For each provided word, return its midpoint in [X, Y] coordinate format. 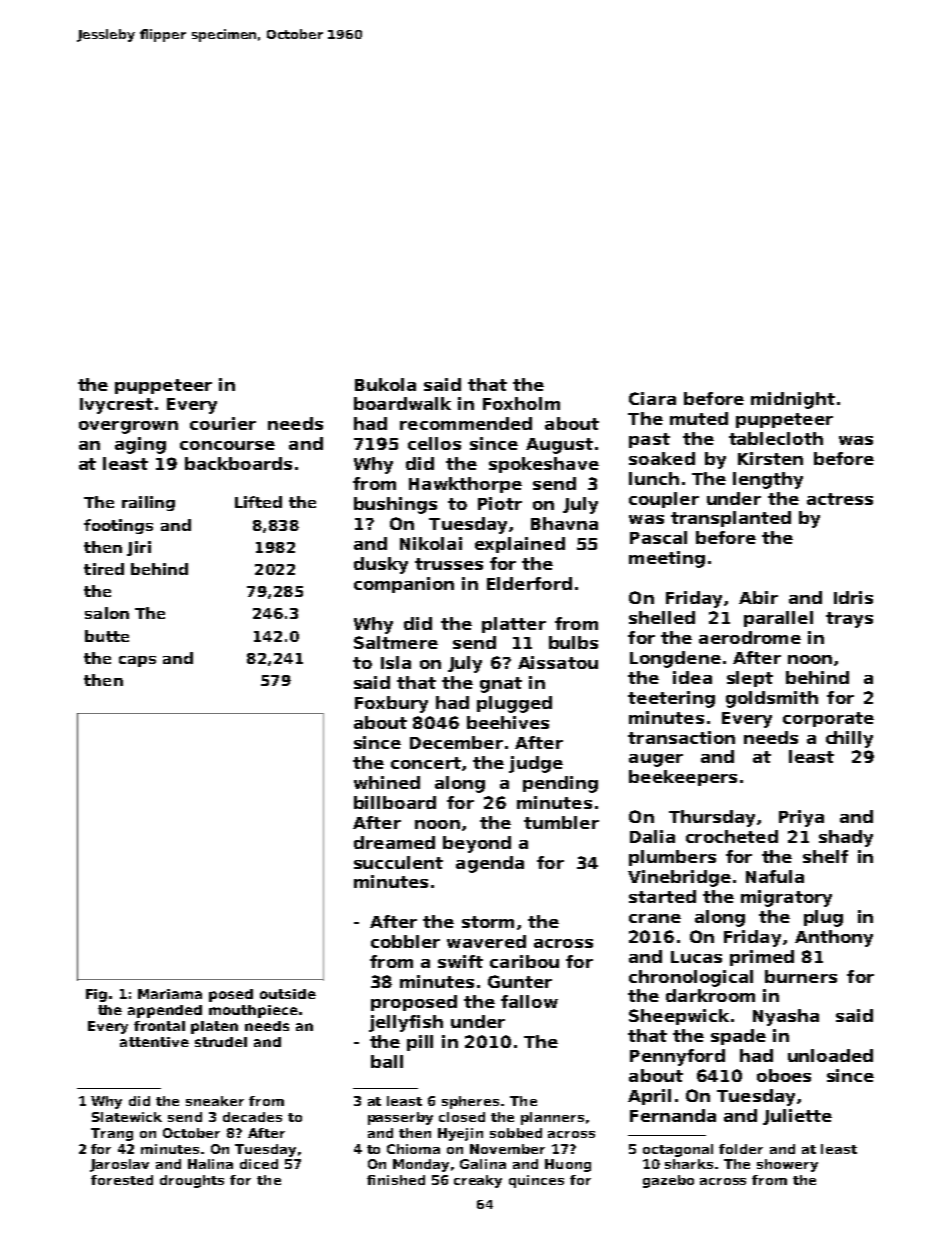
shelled [662, 617]
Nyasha [786, 1017]
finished [396, 1180]
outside [288, 994]
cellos [434, 443]
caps [137, 661]
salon [107, 613]
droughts [192, 1181]
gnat [501, 685]
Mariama [170, 994]
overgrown [128, 427]
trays [849, 620]
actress [840, 499]
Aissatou [558, 662]
